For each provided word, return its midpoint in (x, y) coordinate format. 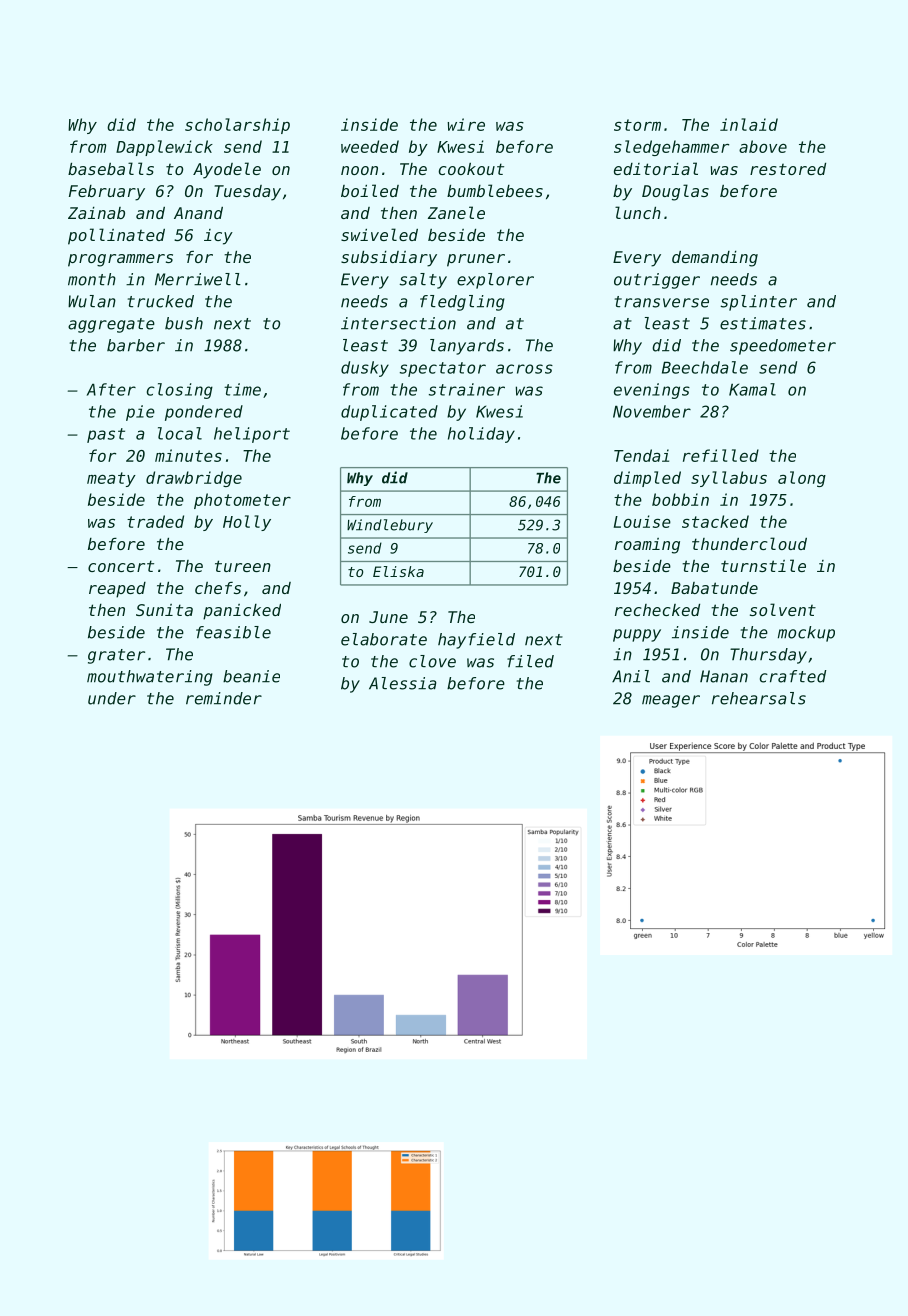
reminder (224, 698)
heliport (252, 435)
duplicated (389, 413)
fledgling (462, 303)
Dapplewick (164, 148)
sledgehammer (671, 148)
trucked (161, 301)
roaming (647, 546)
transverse (662, 302)
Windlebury (390, 526)
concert (121, 566)
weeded (370, 146)
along (802, 479)
